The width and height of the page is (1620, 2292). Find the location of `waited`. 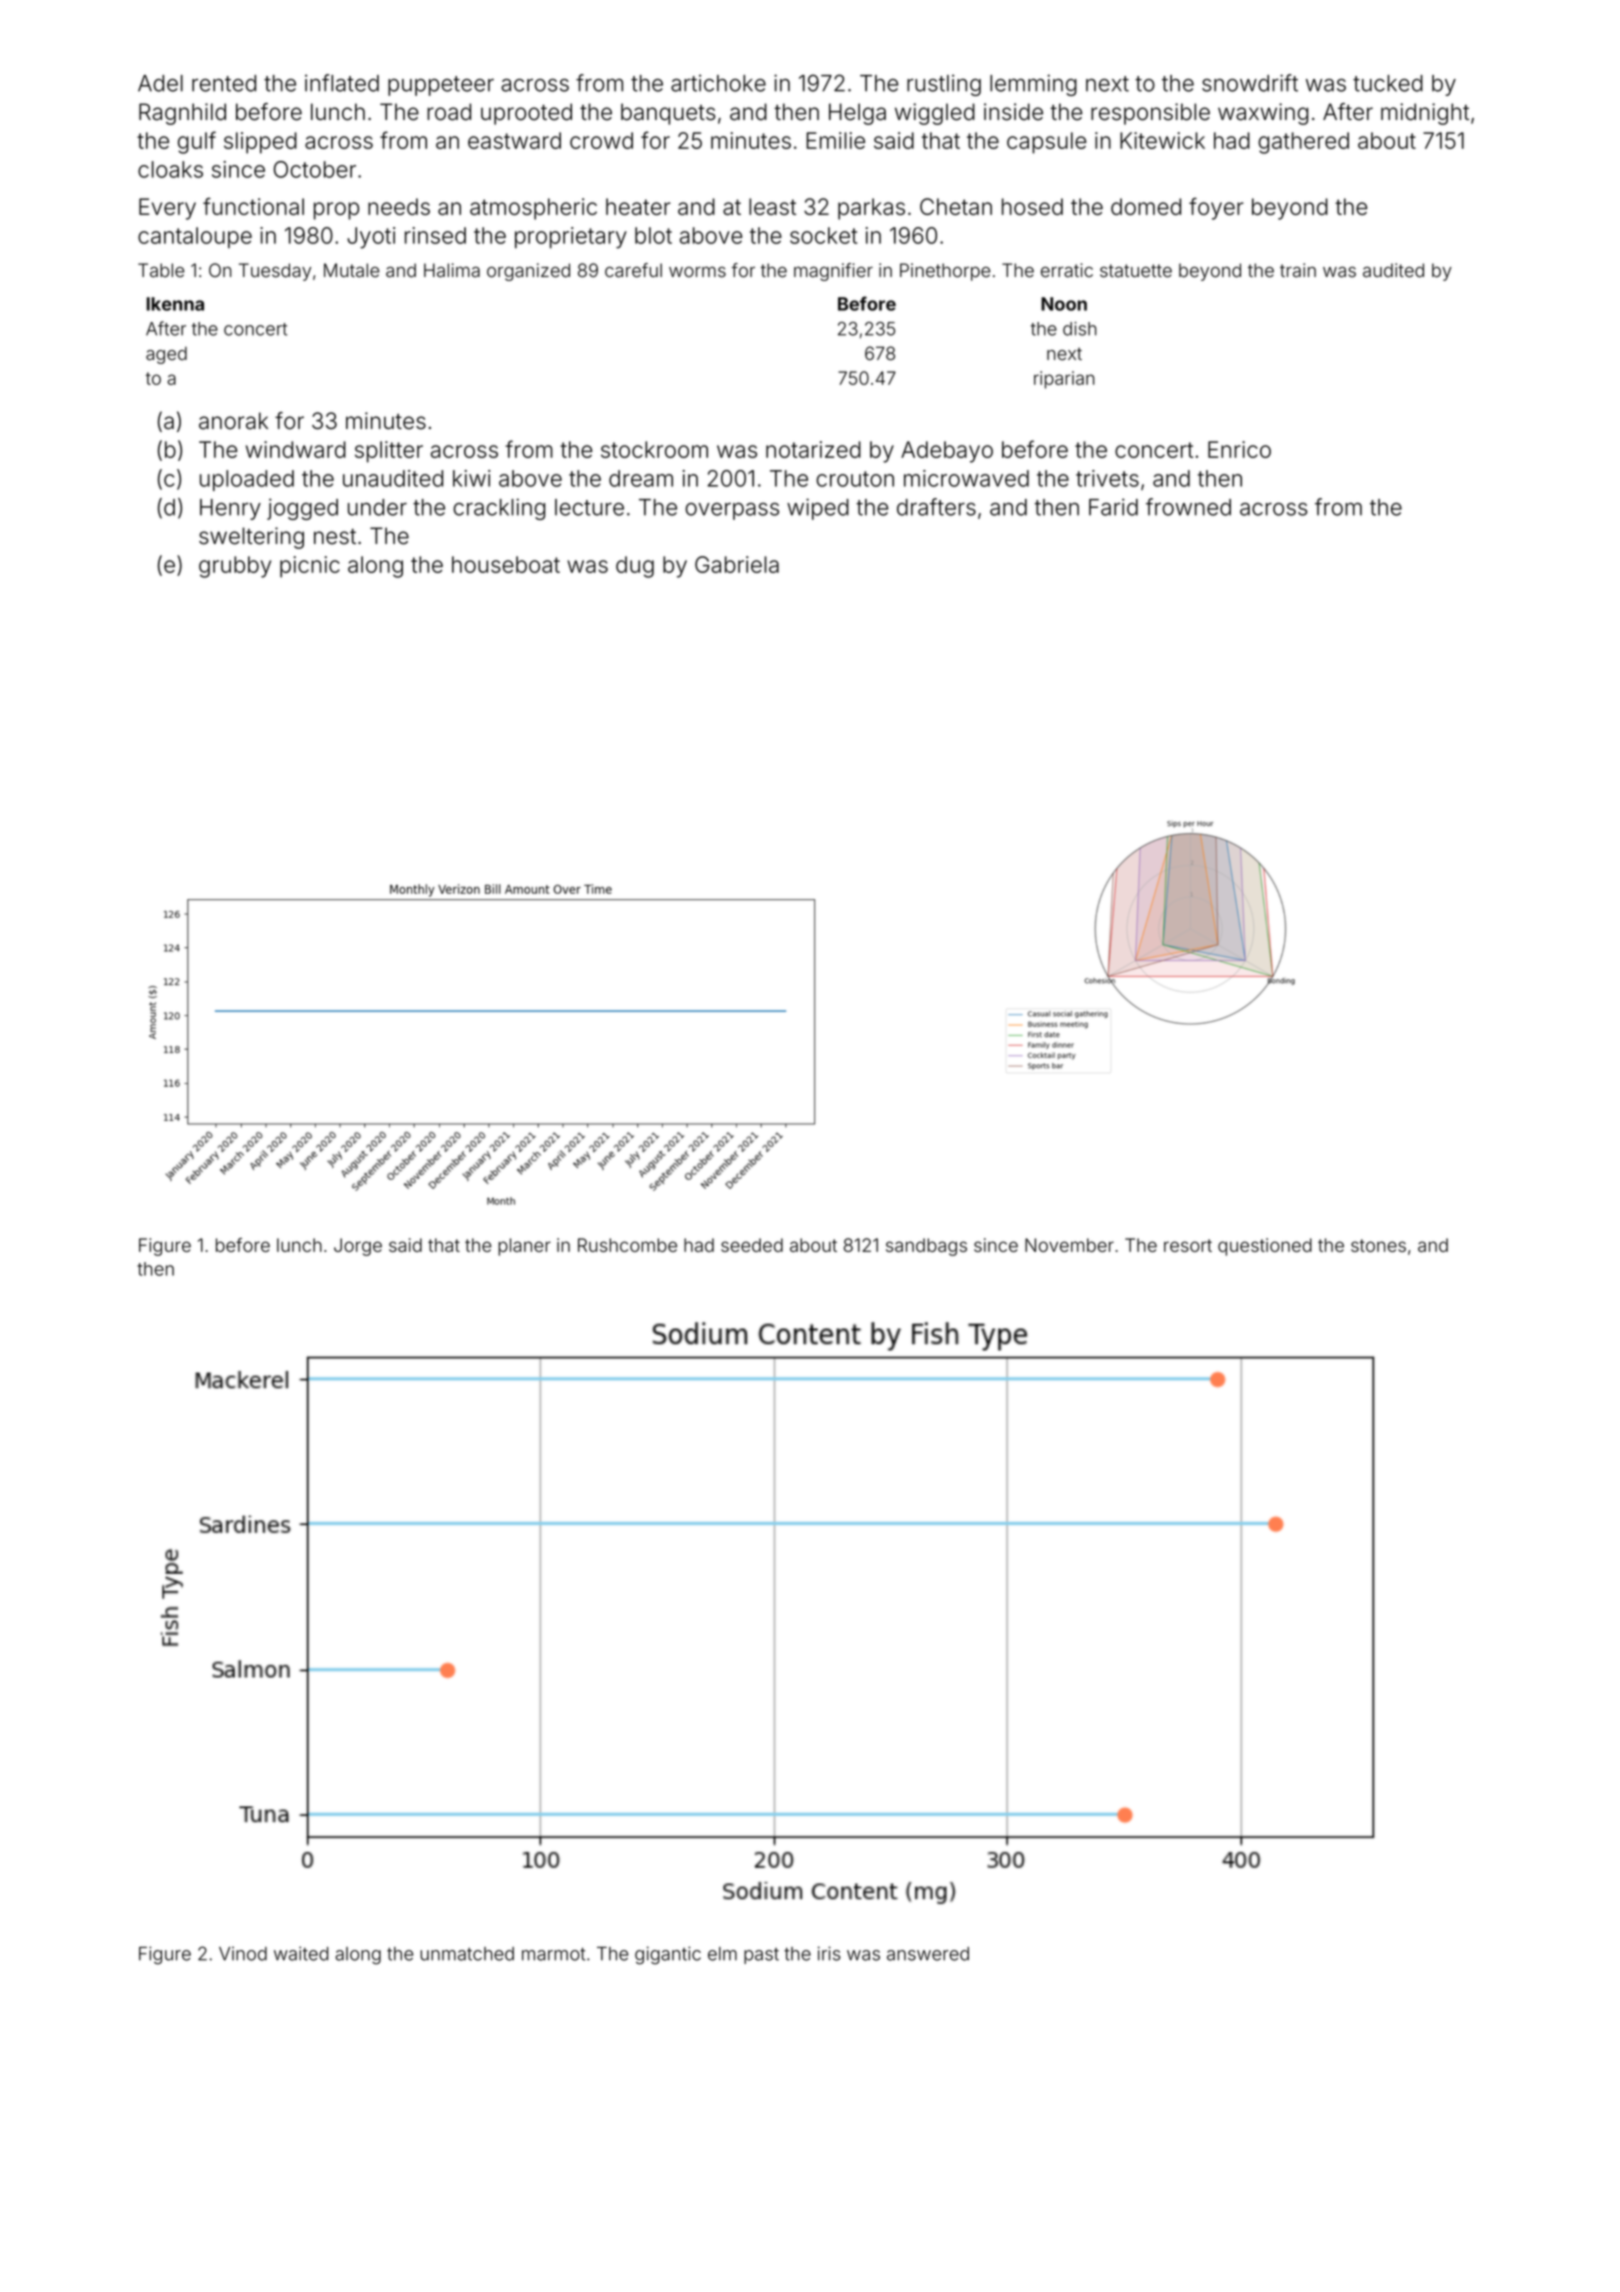

waited is located at coordinates (301, 1953).
